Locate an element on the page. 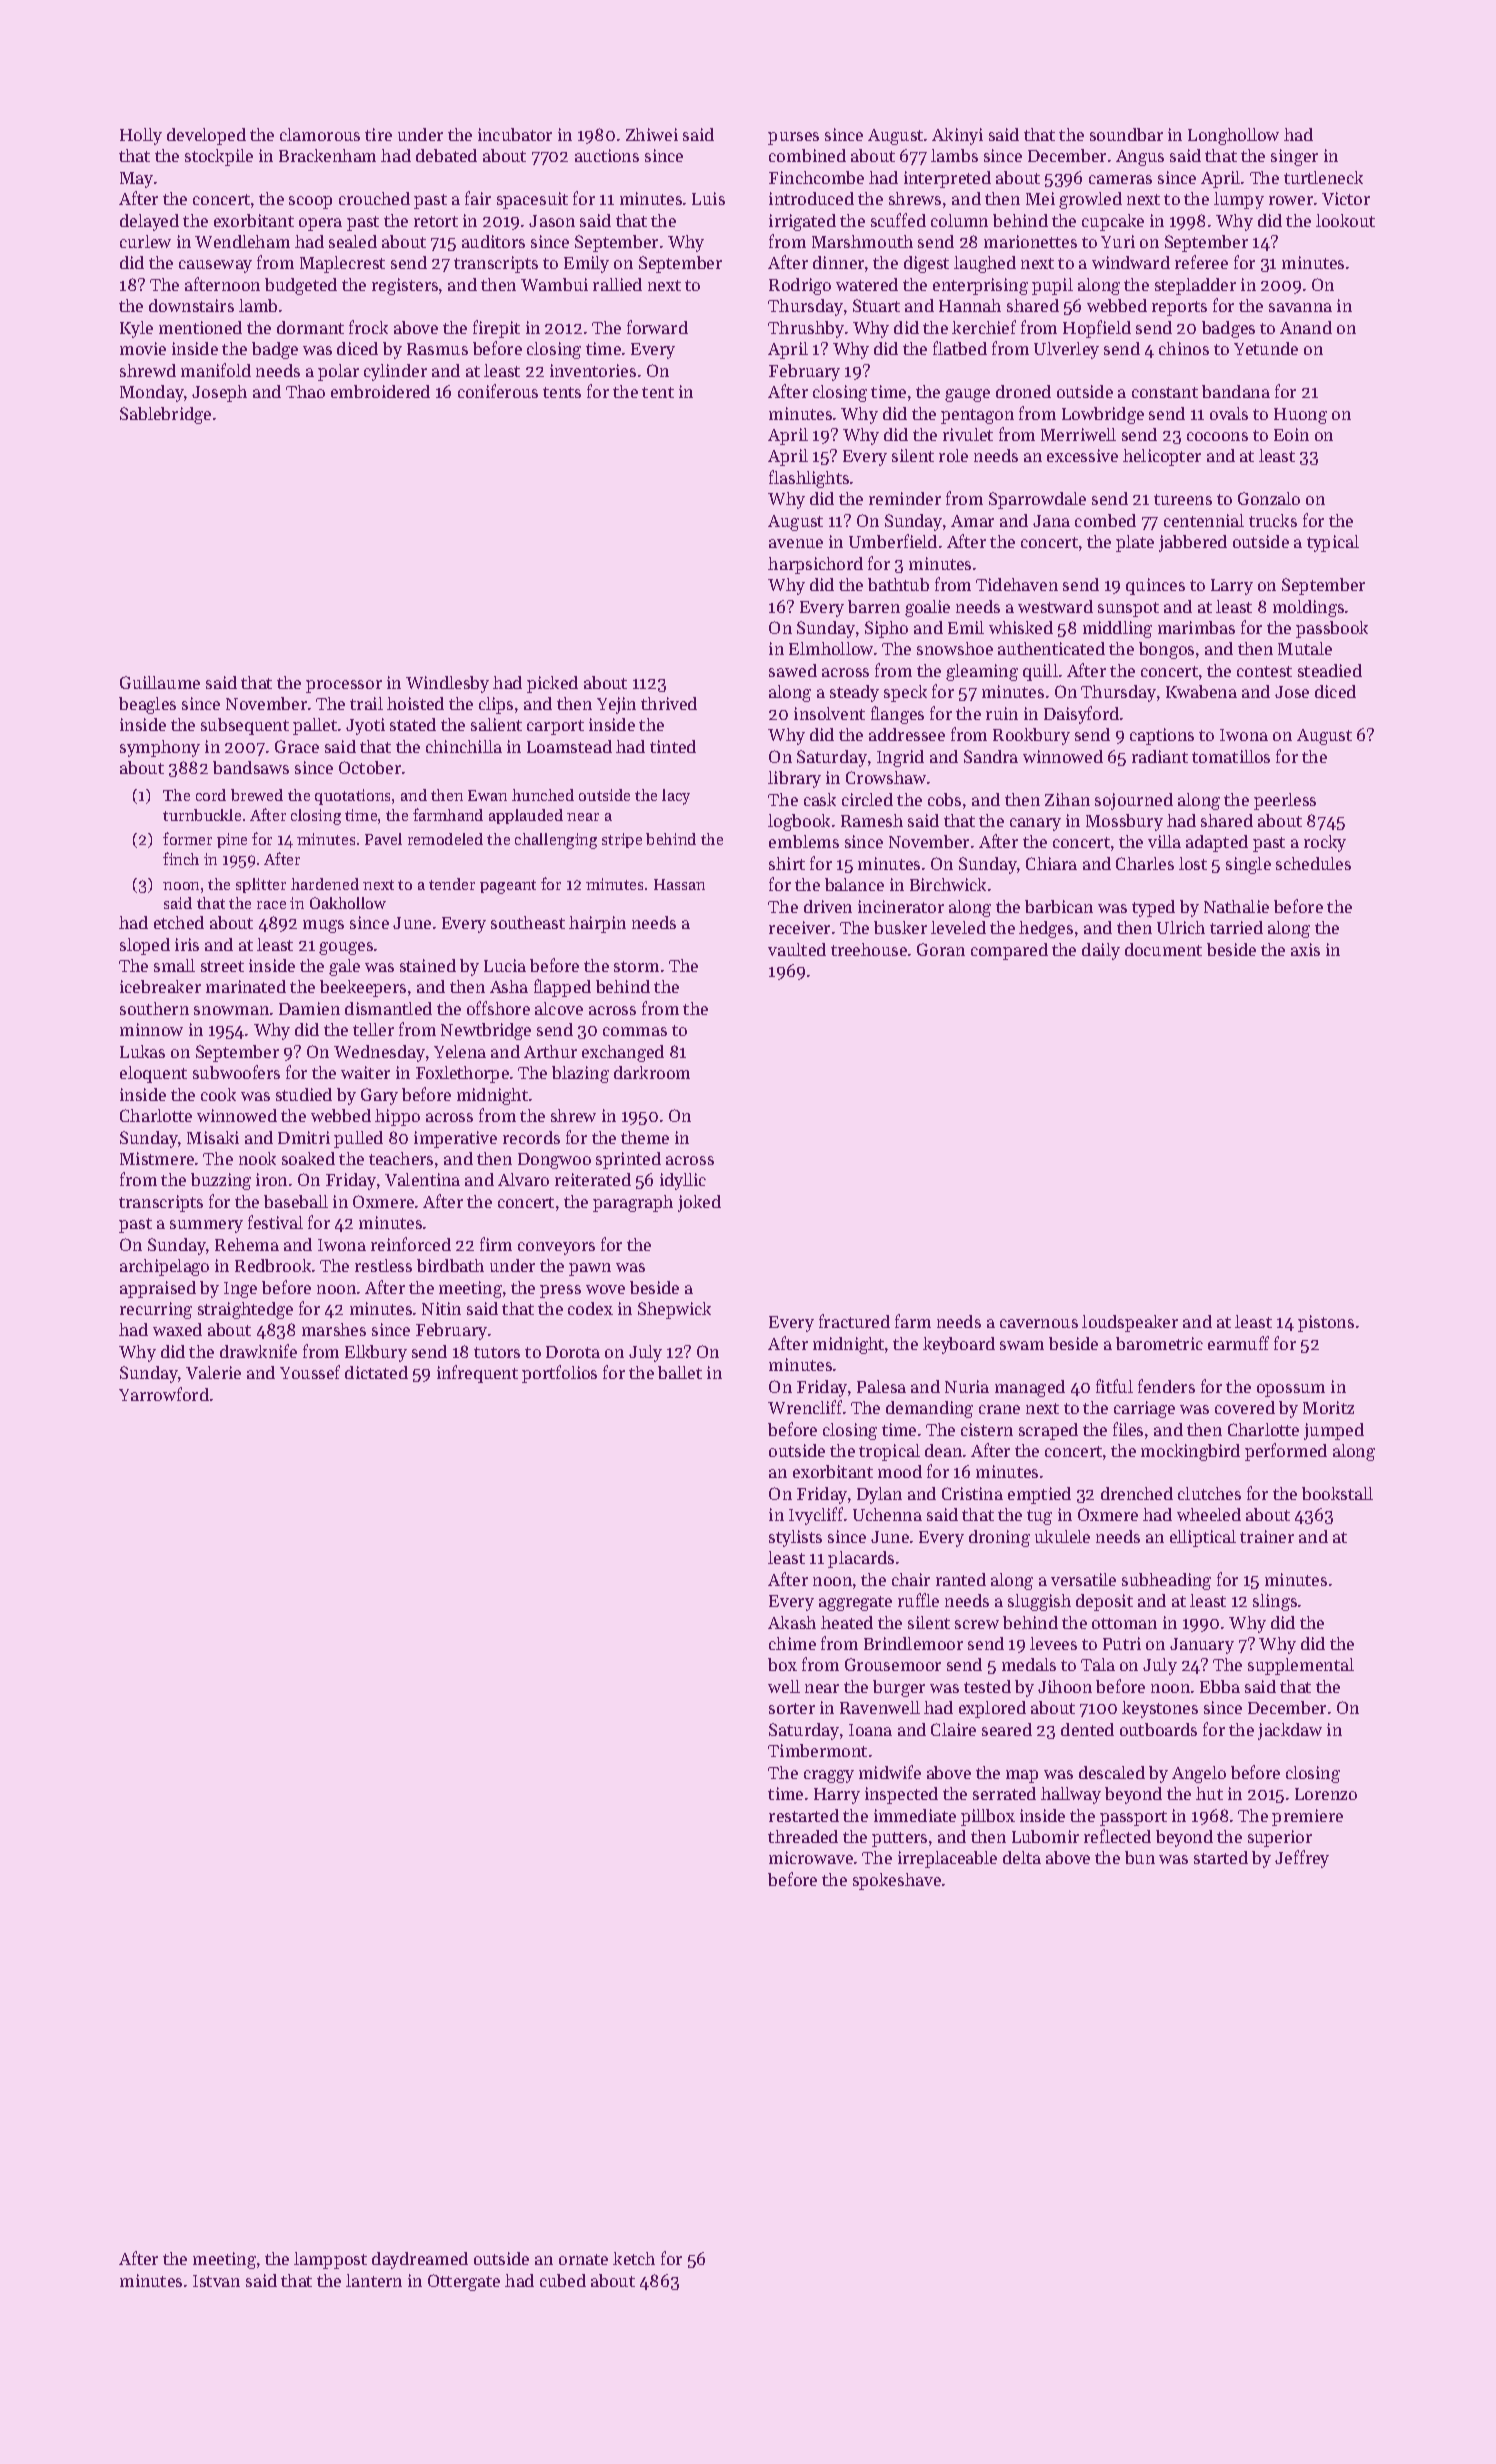 The image size is (1496, 2464). Yarrowford is located at coordinates (164, 1394).
